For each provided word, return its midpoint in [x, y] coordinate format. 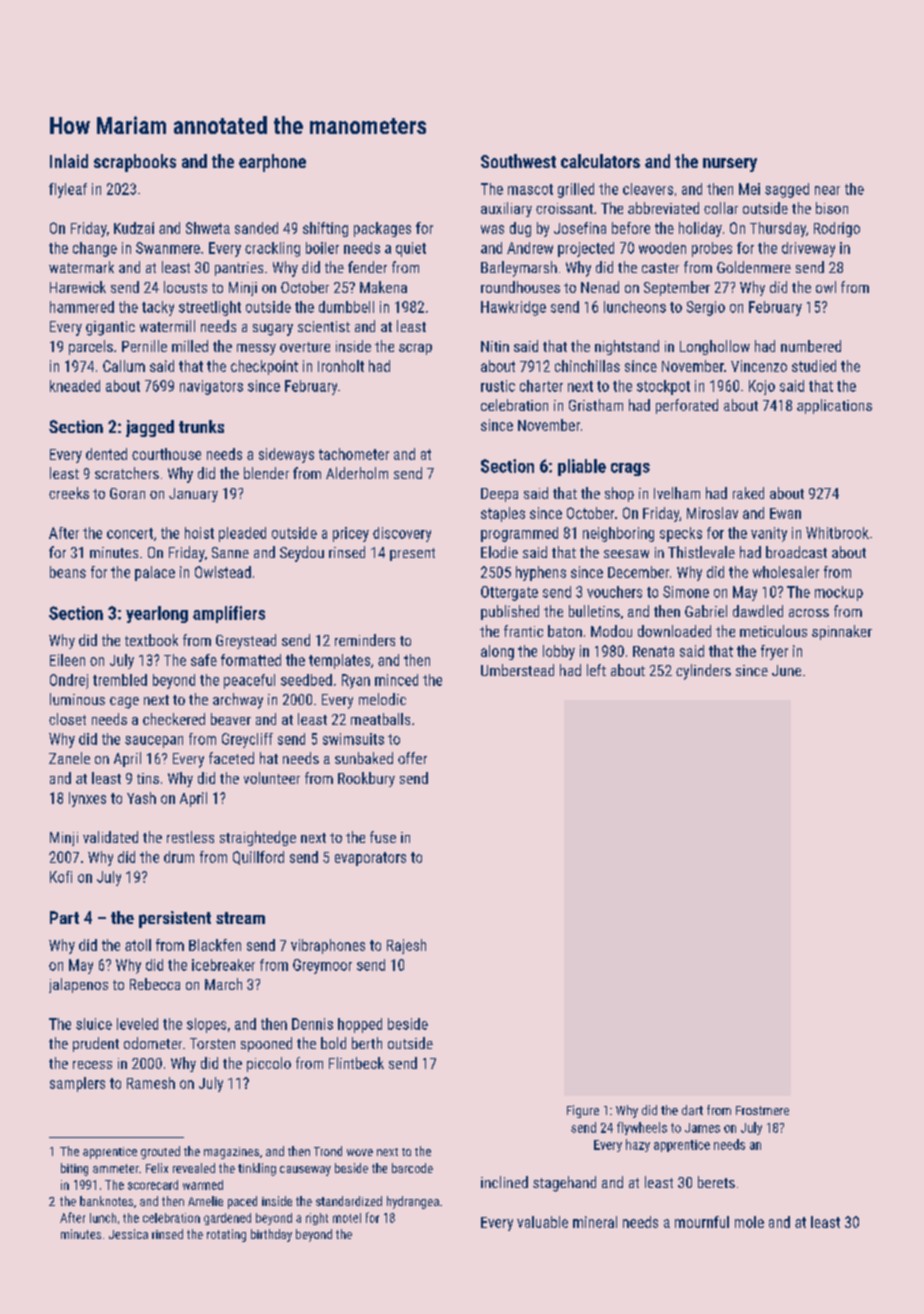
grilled [576, 190]
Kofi [61, 877]
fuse [383, 837]
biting [74, 1169]
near [827, 190]
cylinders [703, 672]
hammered [82, 307]
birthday [271, 1235]
